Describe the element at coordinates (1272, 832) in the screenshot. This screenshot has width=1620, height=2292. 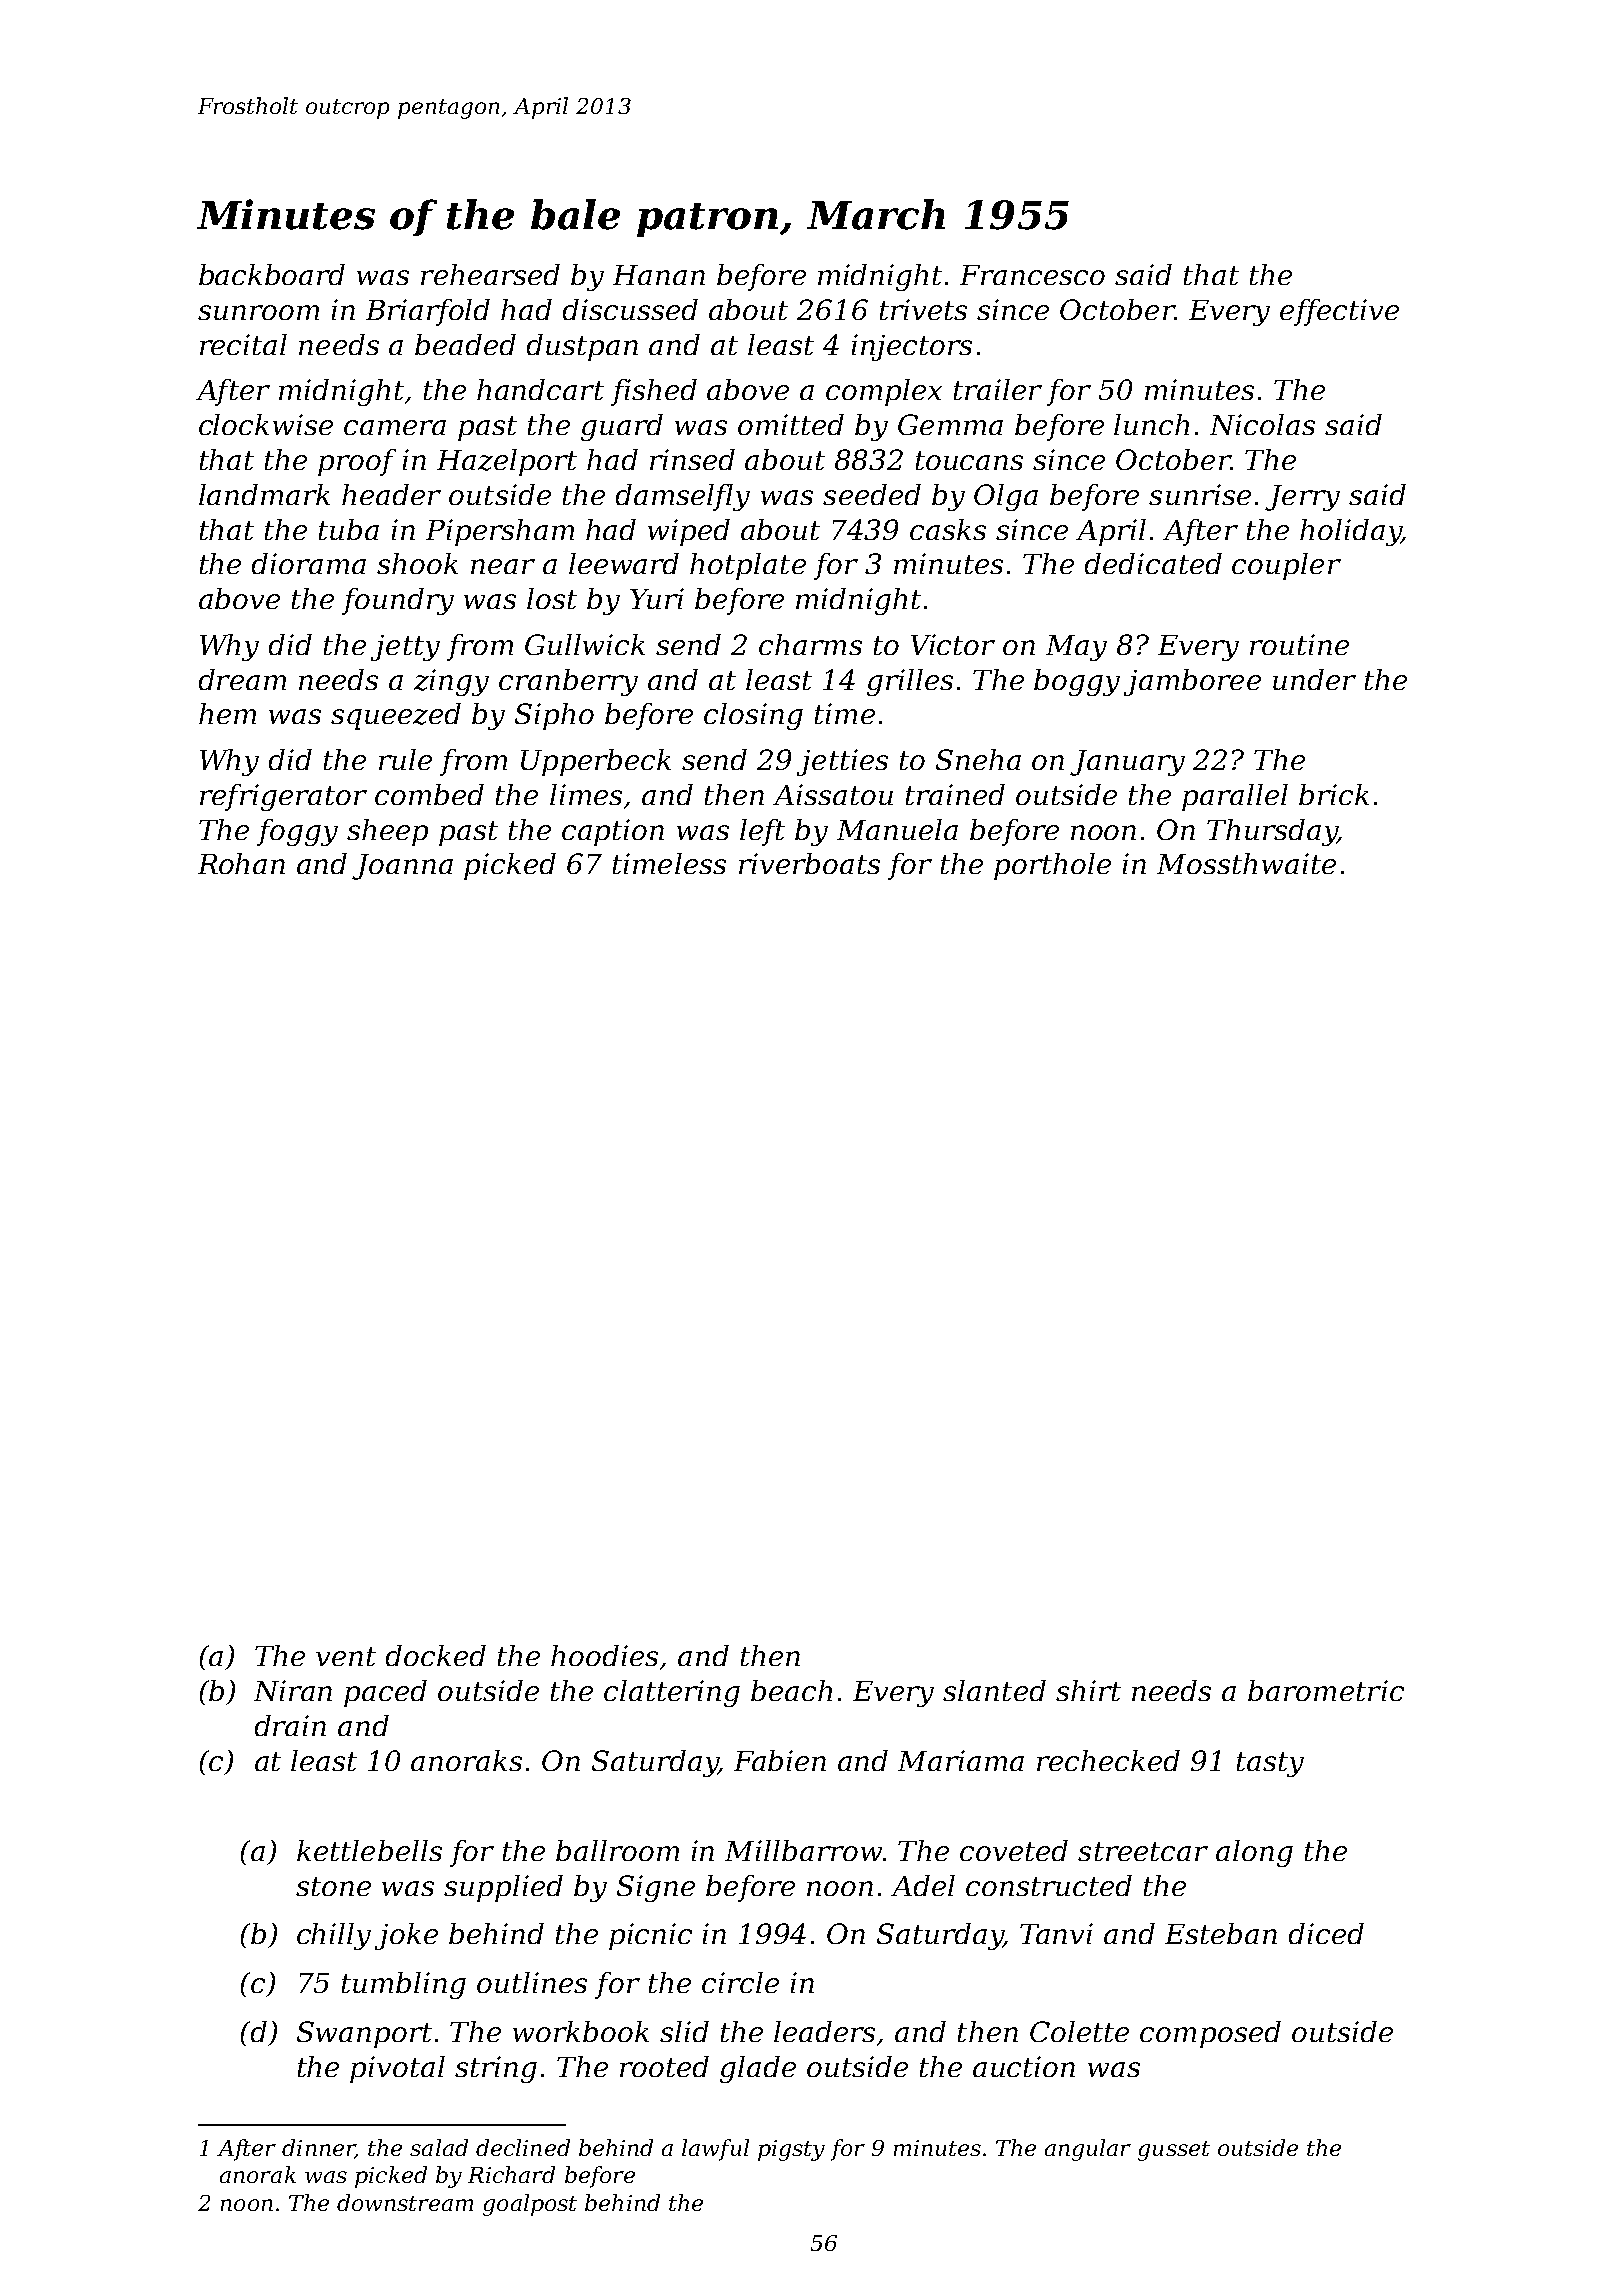
I see `Thursday` at that location.
